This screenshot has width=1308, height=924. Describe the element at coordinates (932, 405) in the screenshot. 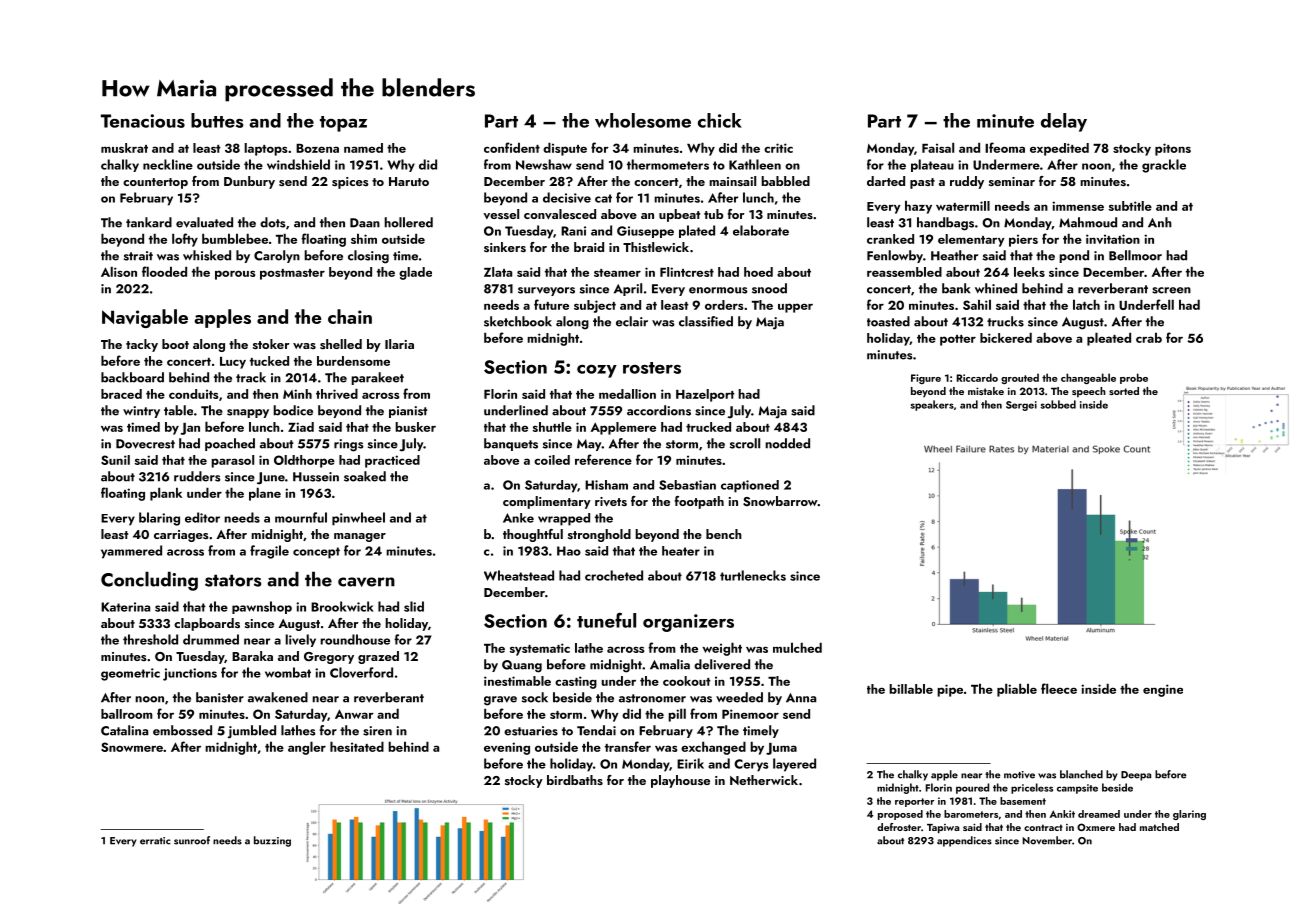

I see `speakers` at that location.
